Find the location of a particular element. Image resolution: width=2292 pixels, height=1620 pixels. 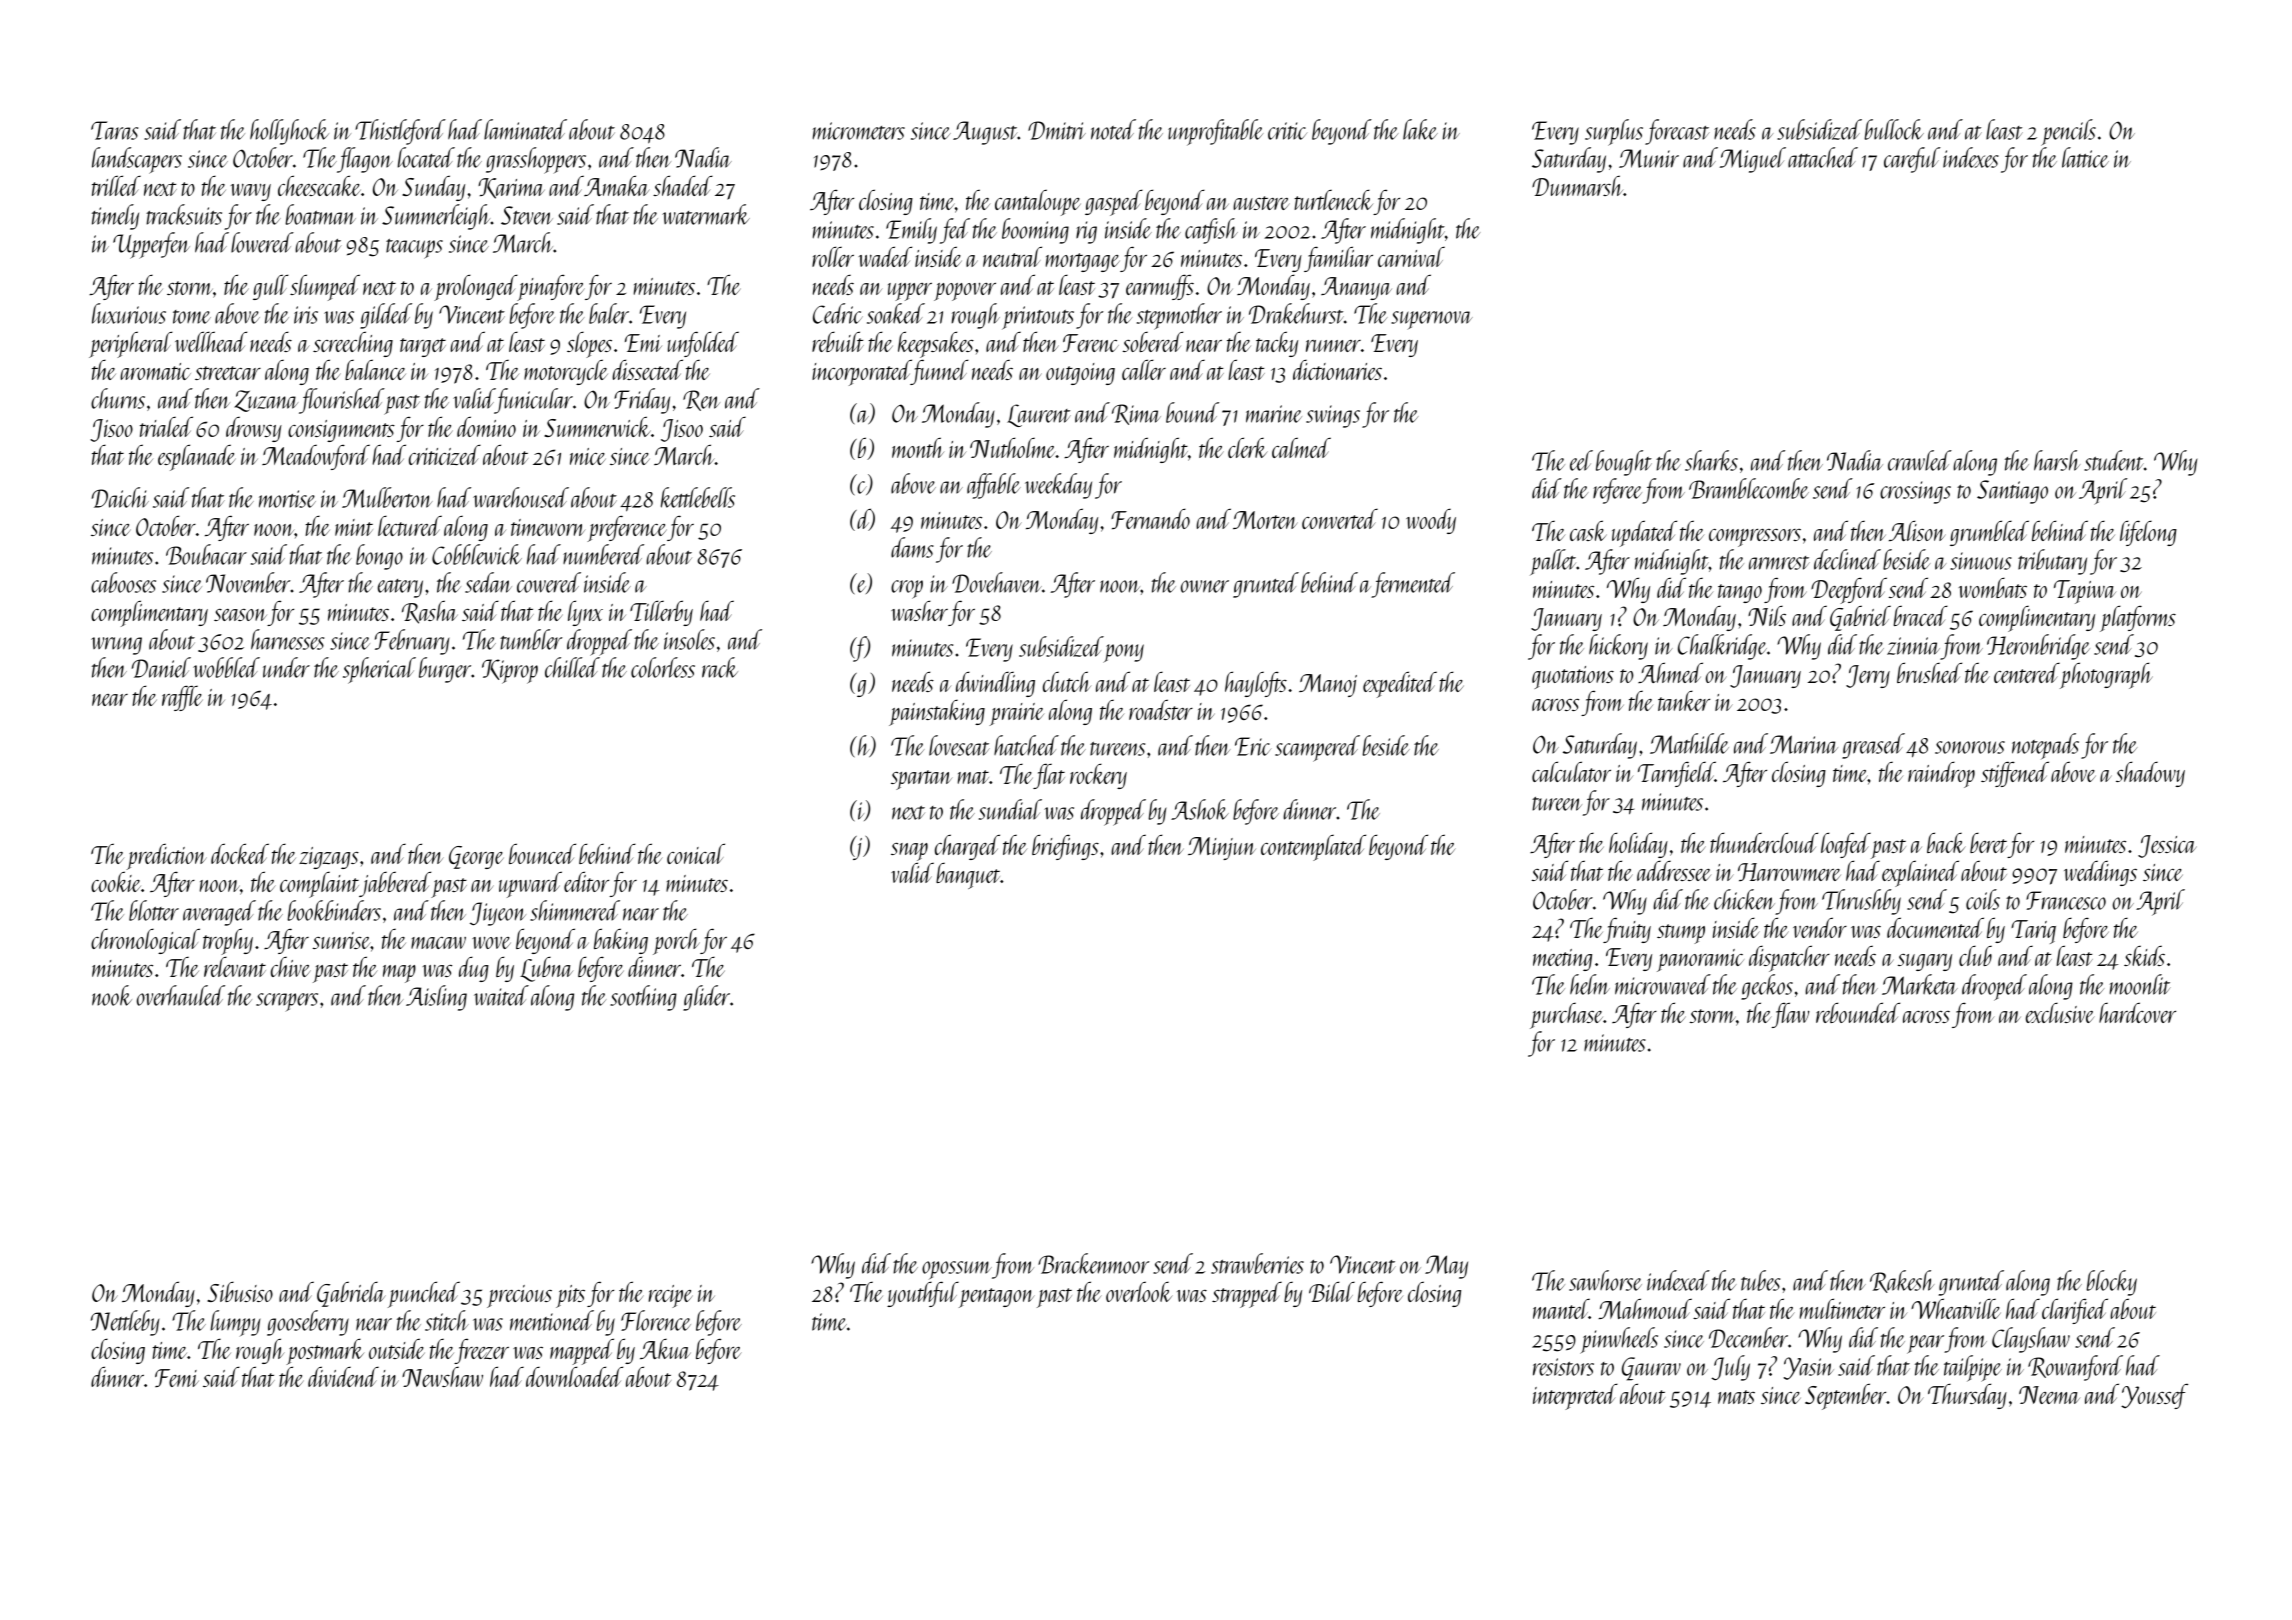

pencils is located at coordinates (2068, 132).
